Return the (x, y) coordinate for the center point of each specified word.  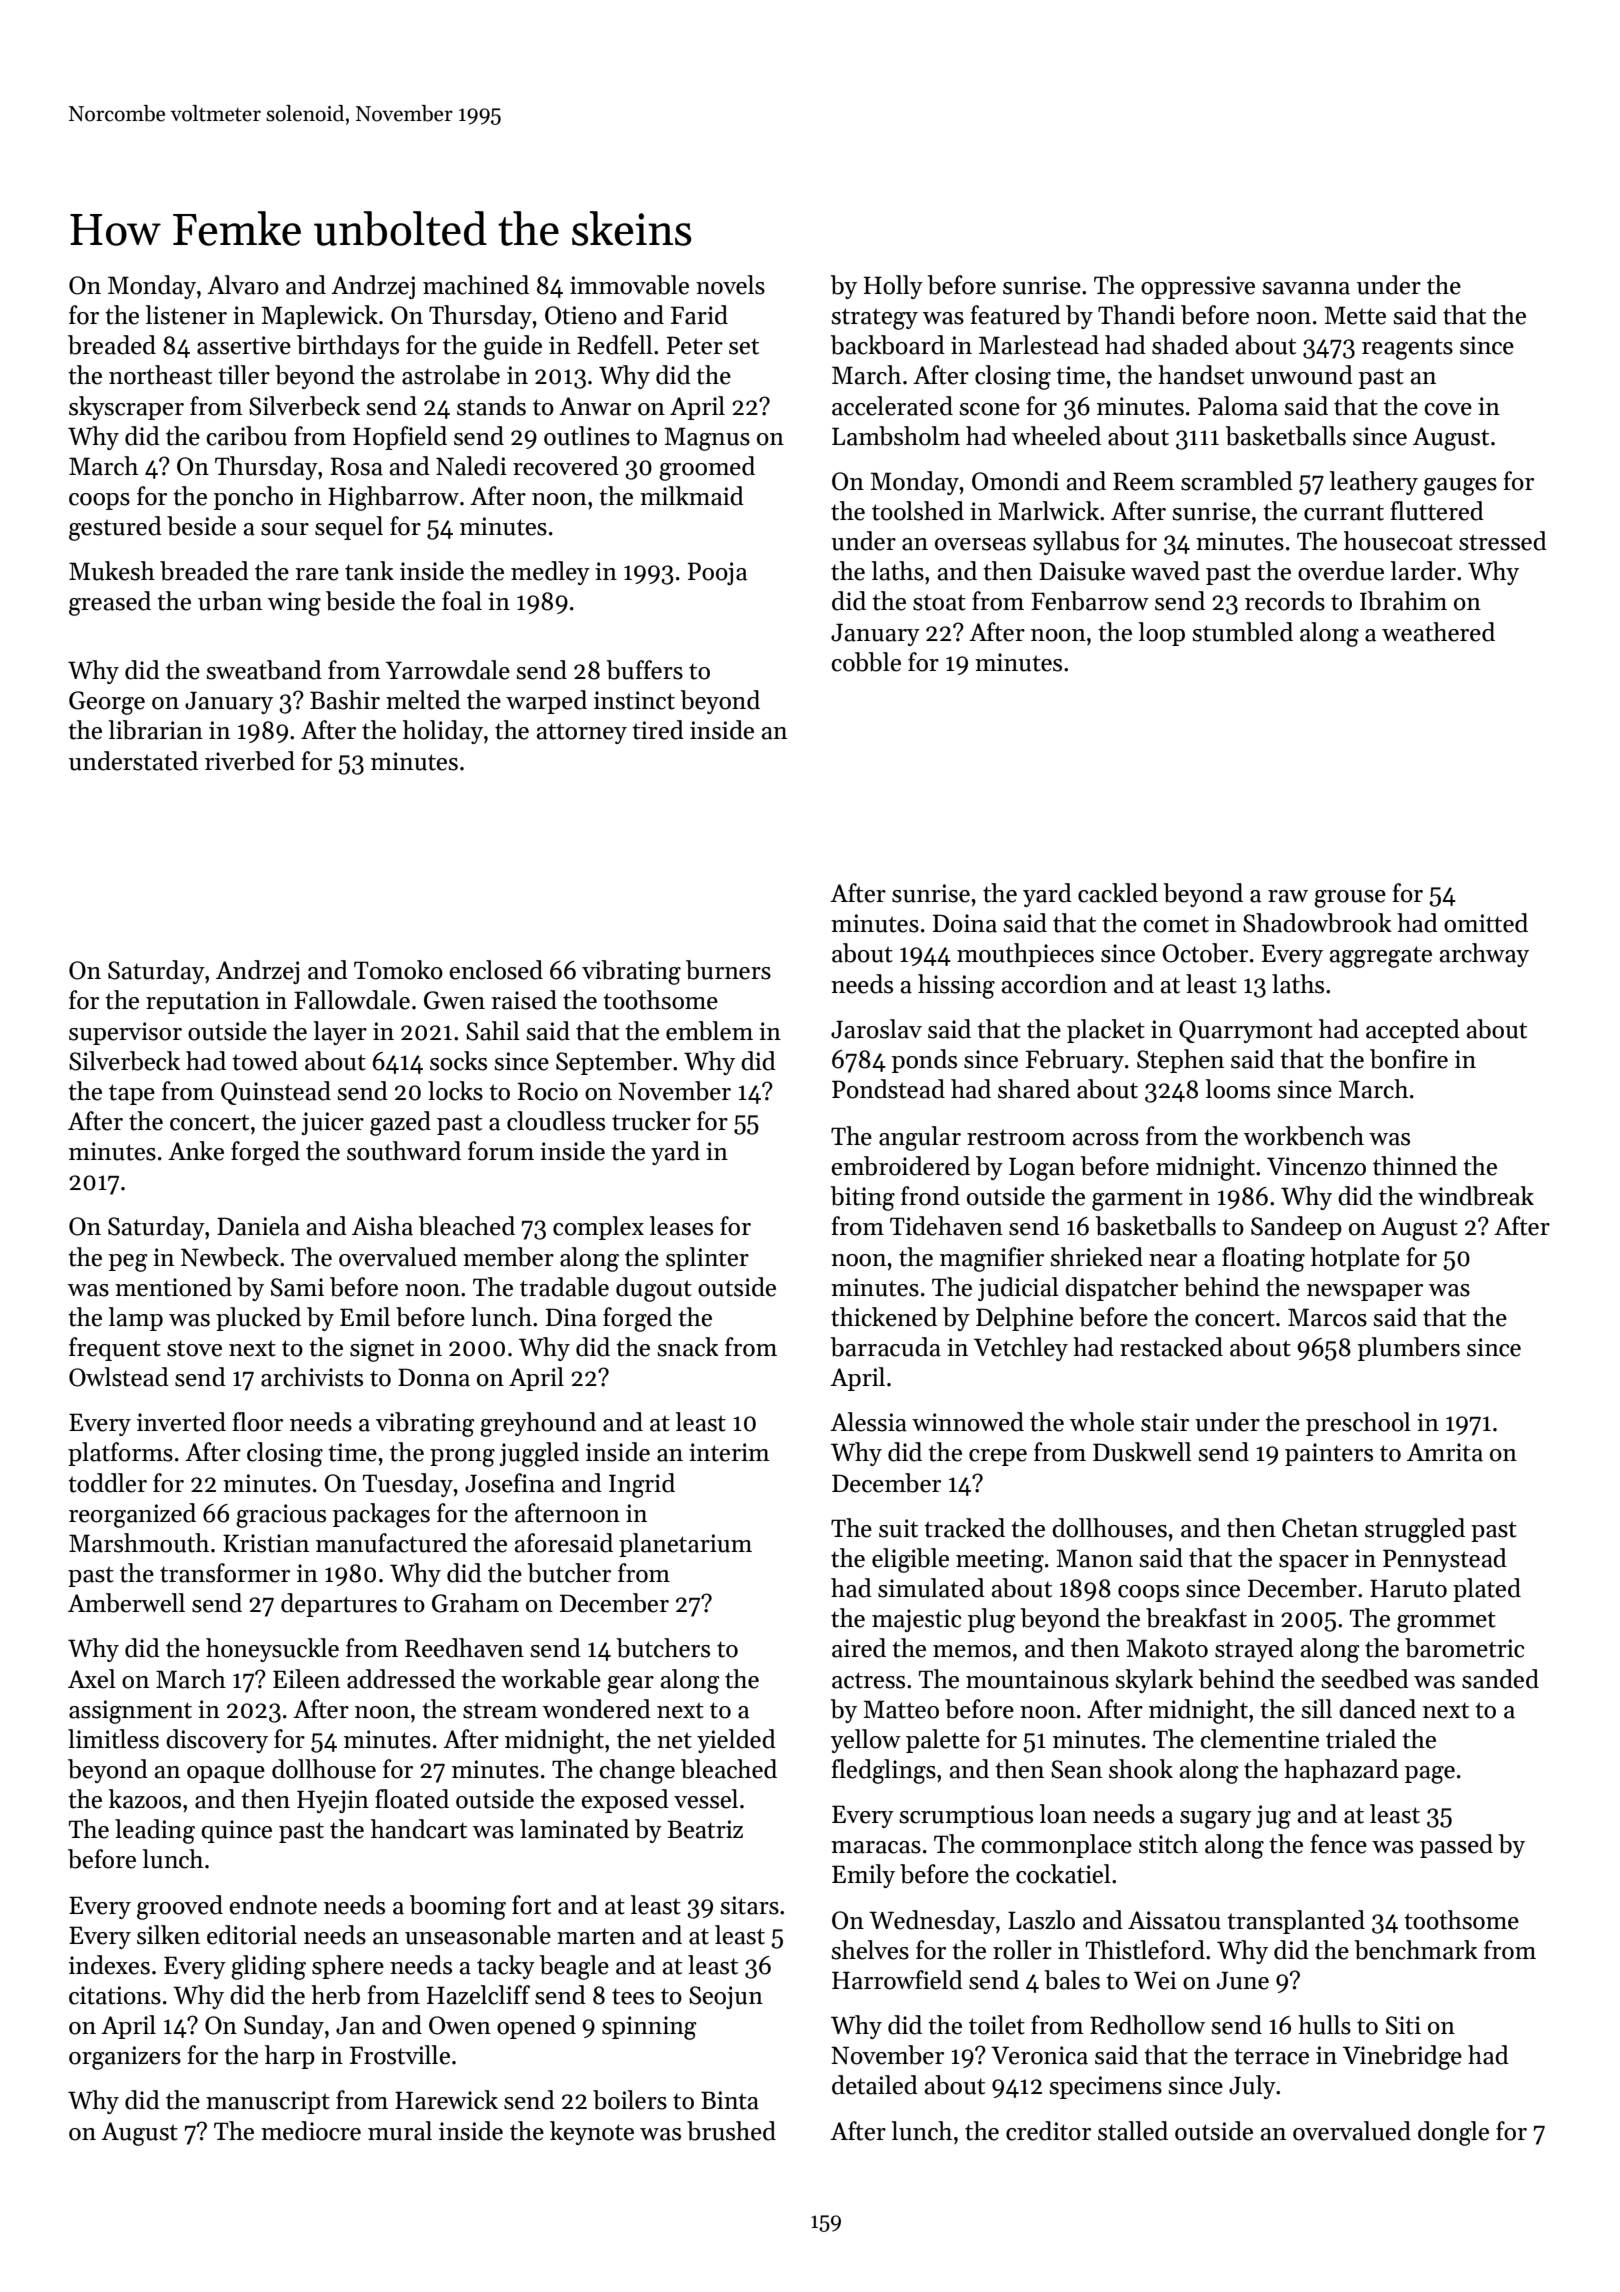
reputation (203, 1002)
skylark (1154, 1681)
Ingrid (642, 1485)
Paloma (1238, 406)
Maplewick (319, 317)
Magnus (707, 439)
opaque (226, 1774)
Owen (460, 2025)
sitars (749, 1905)
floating (1263, 1259)
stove (194, 1348)
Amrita (1445, 1452)
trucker (651, 1121)
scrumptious (966, 1816)
